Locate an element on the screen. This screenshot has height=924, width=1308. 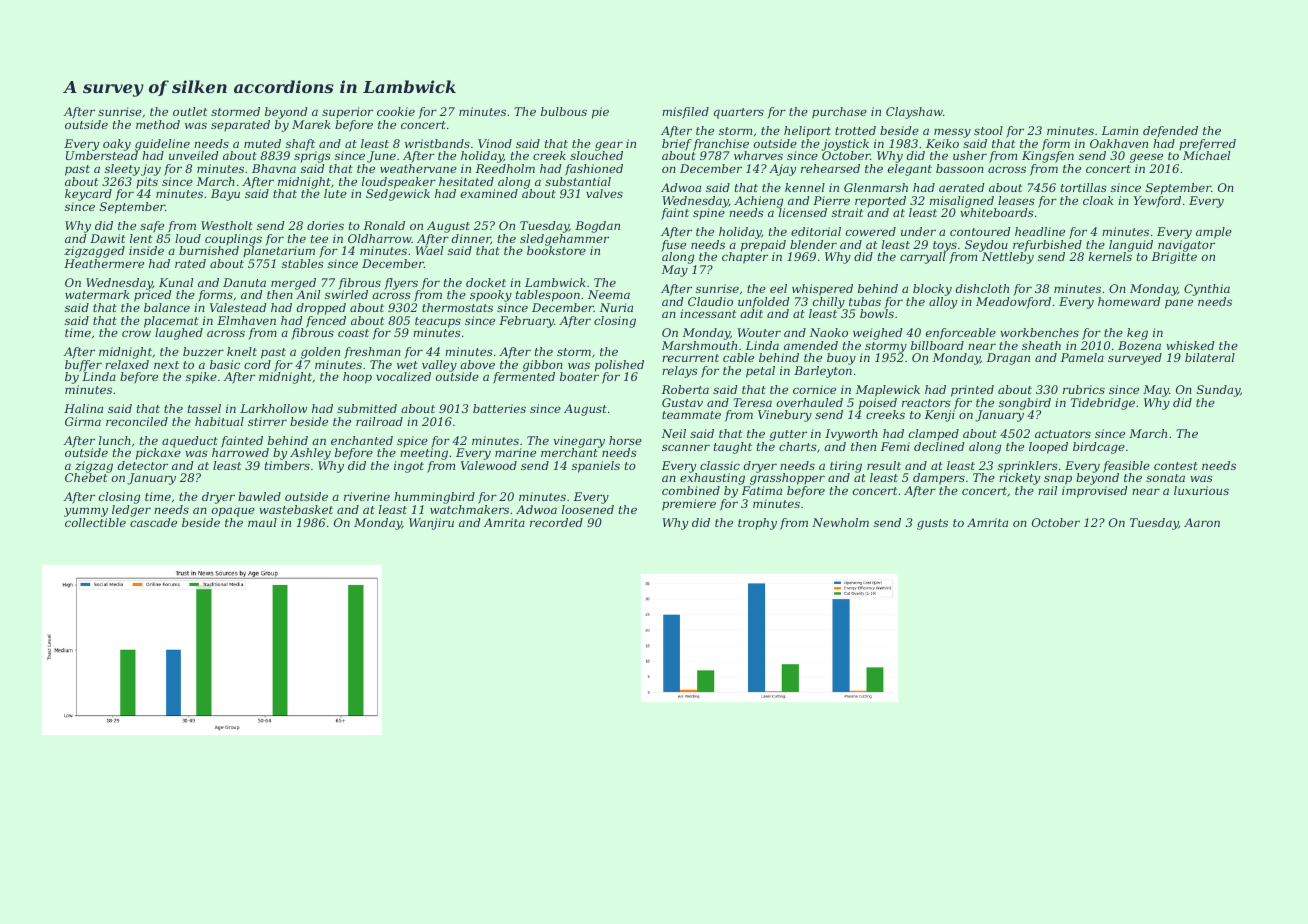
crow is located at coordinates (136, 333).
